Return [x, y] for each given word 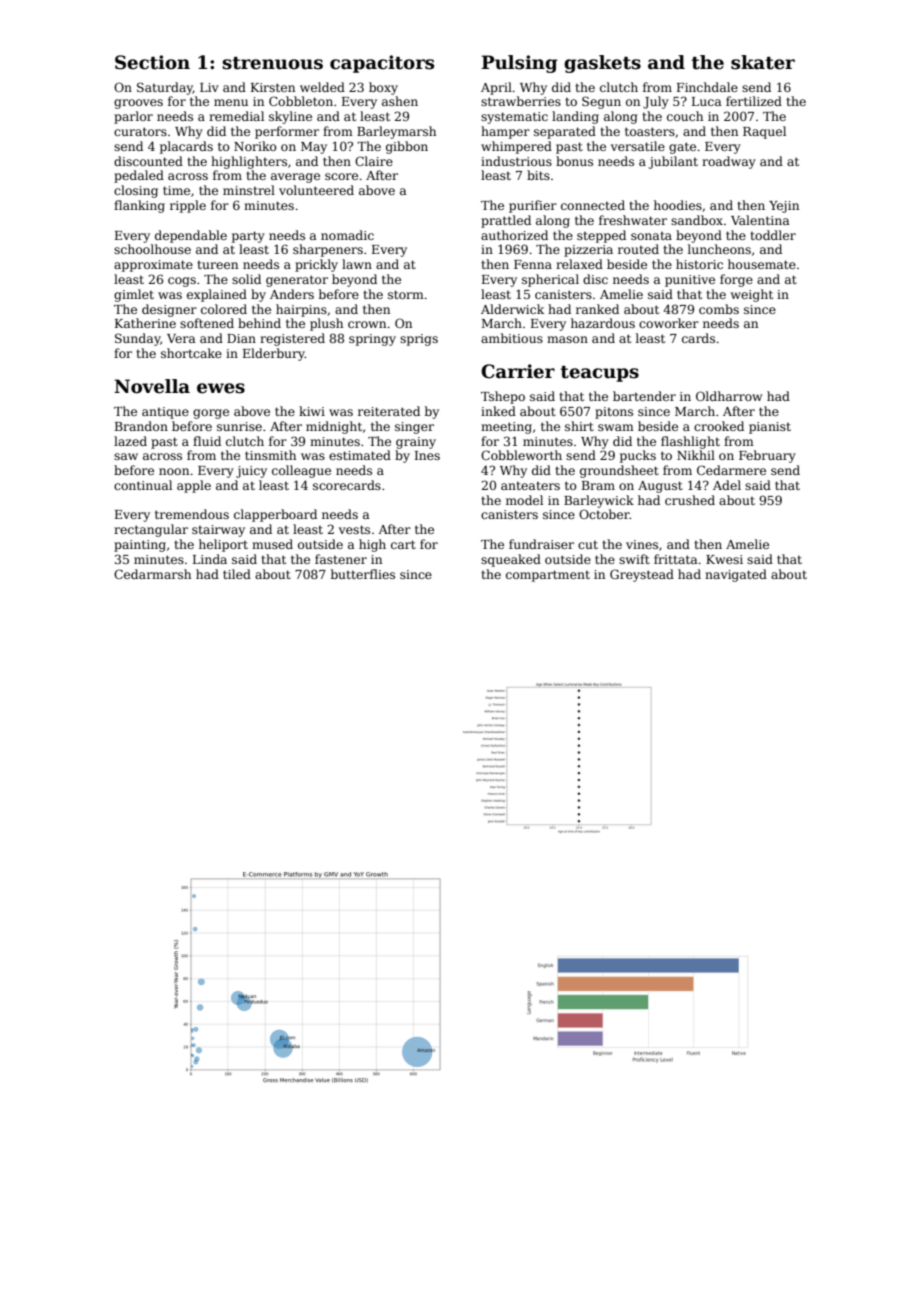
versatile [638, 146]
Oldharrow [729, 396]
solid [246, 279]
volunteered [316, 190]
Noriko [255, 146]
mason [567, 339]
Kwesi [724, 559]
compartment [548, 576]
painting [140, 546]
